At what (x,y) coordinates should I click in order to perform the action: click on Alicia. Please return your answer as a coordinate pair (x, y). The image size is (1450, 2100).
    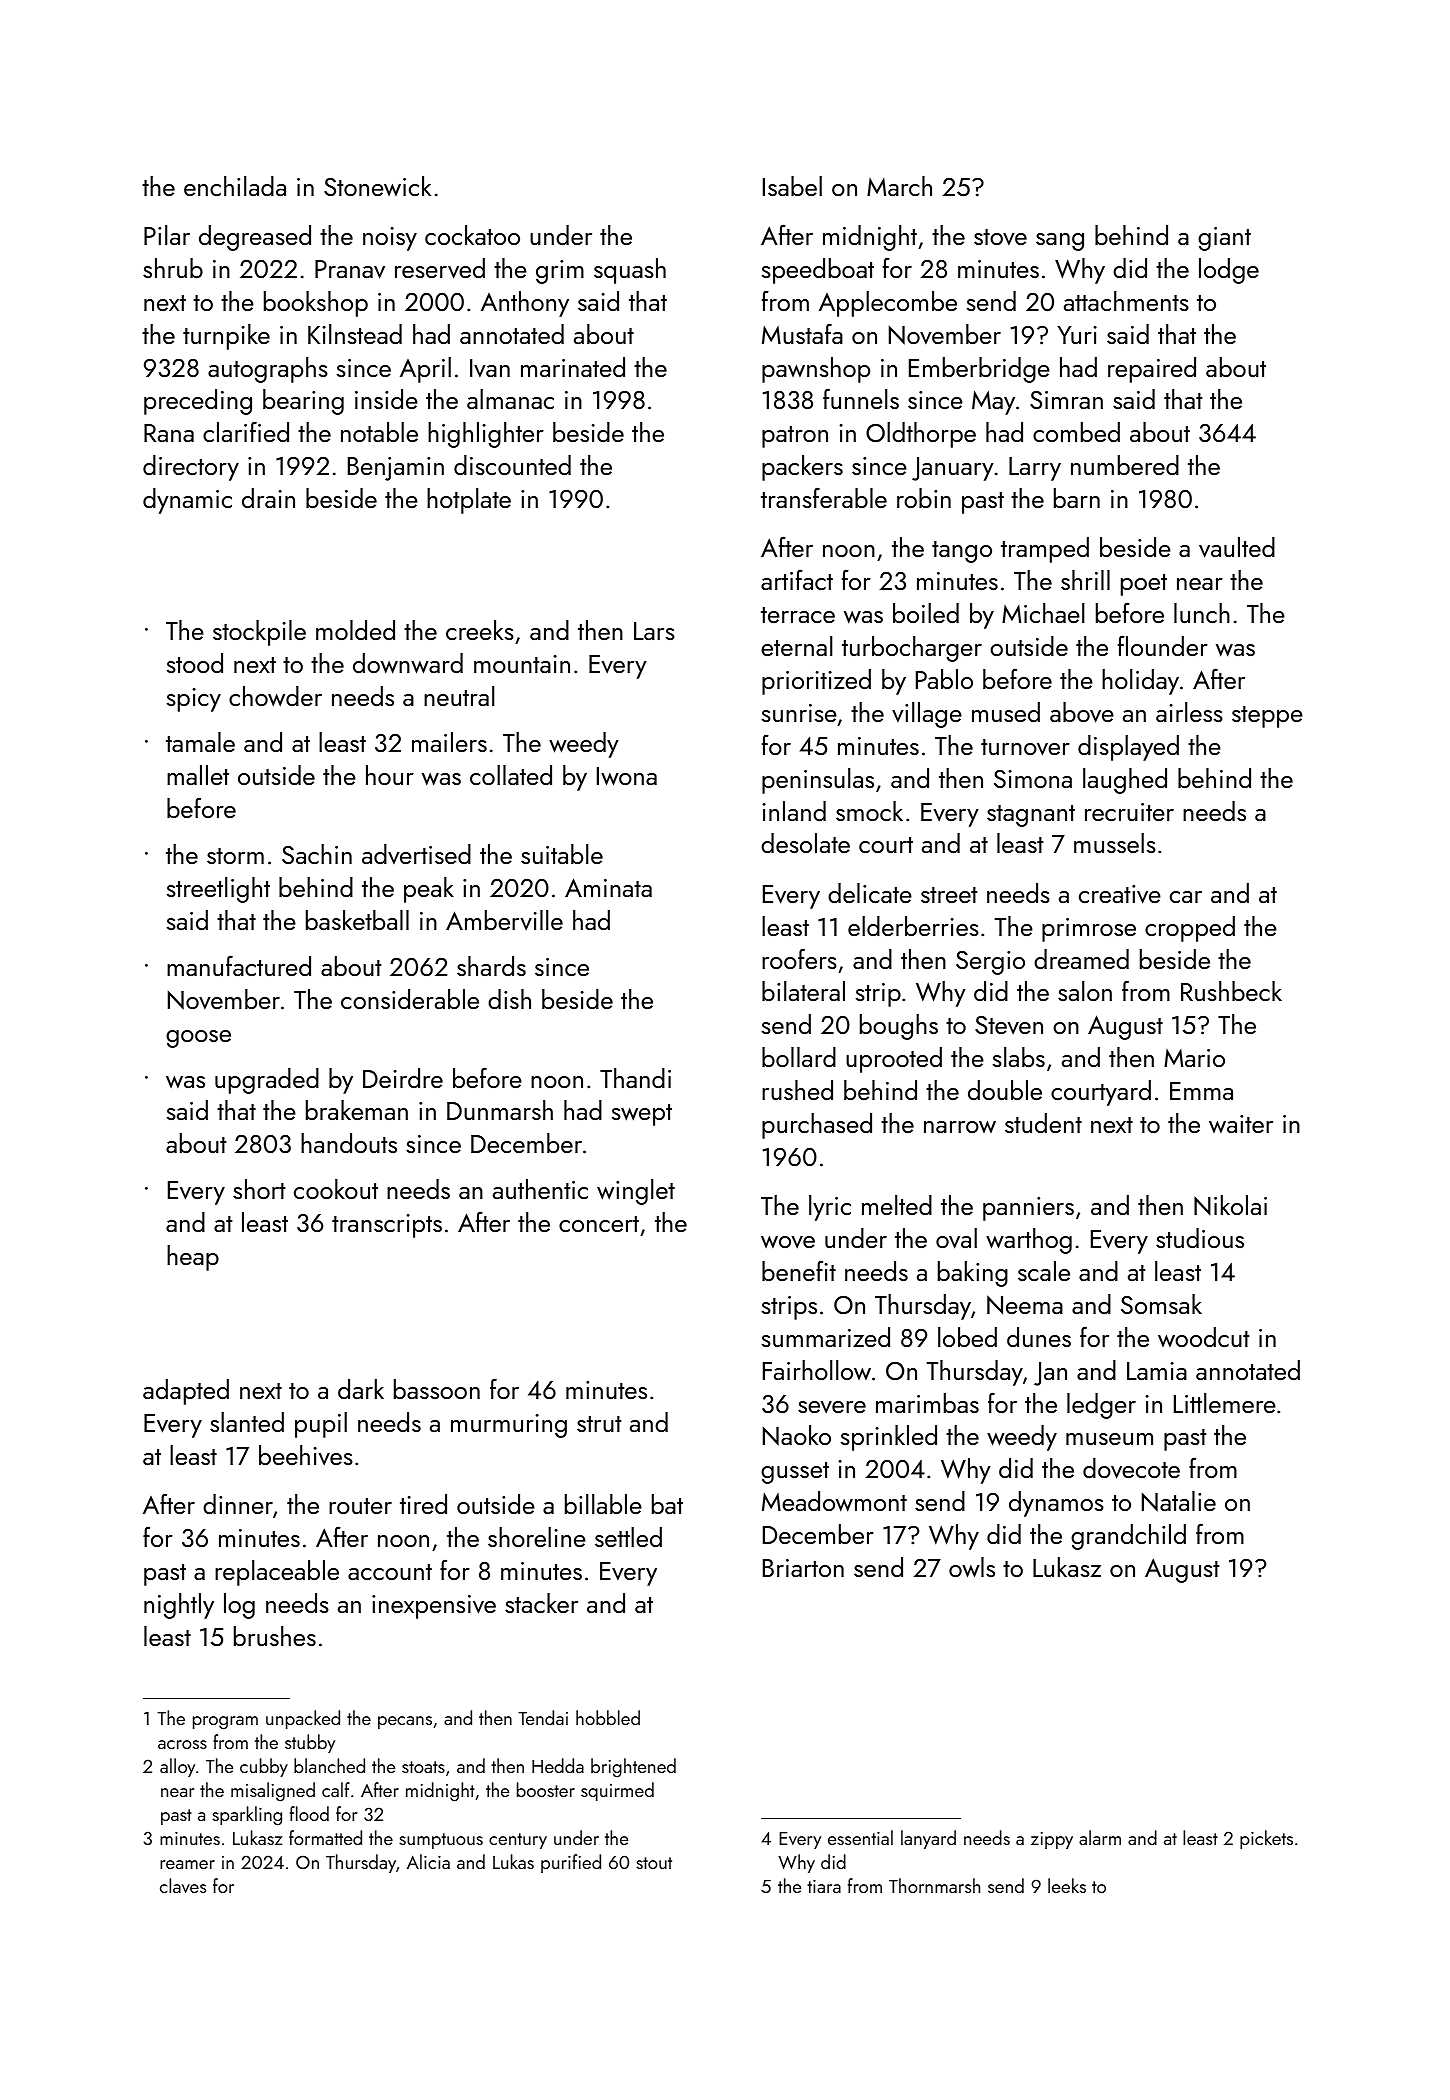
    Looking at the image, I should click on (428, 1861).
